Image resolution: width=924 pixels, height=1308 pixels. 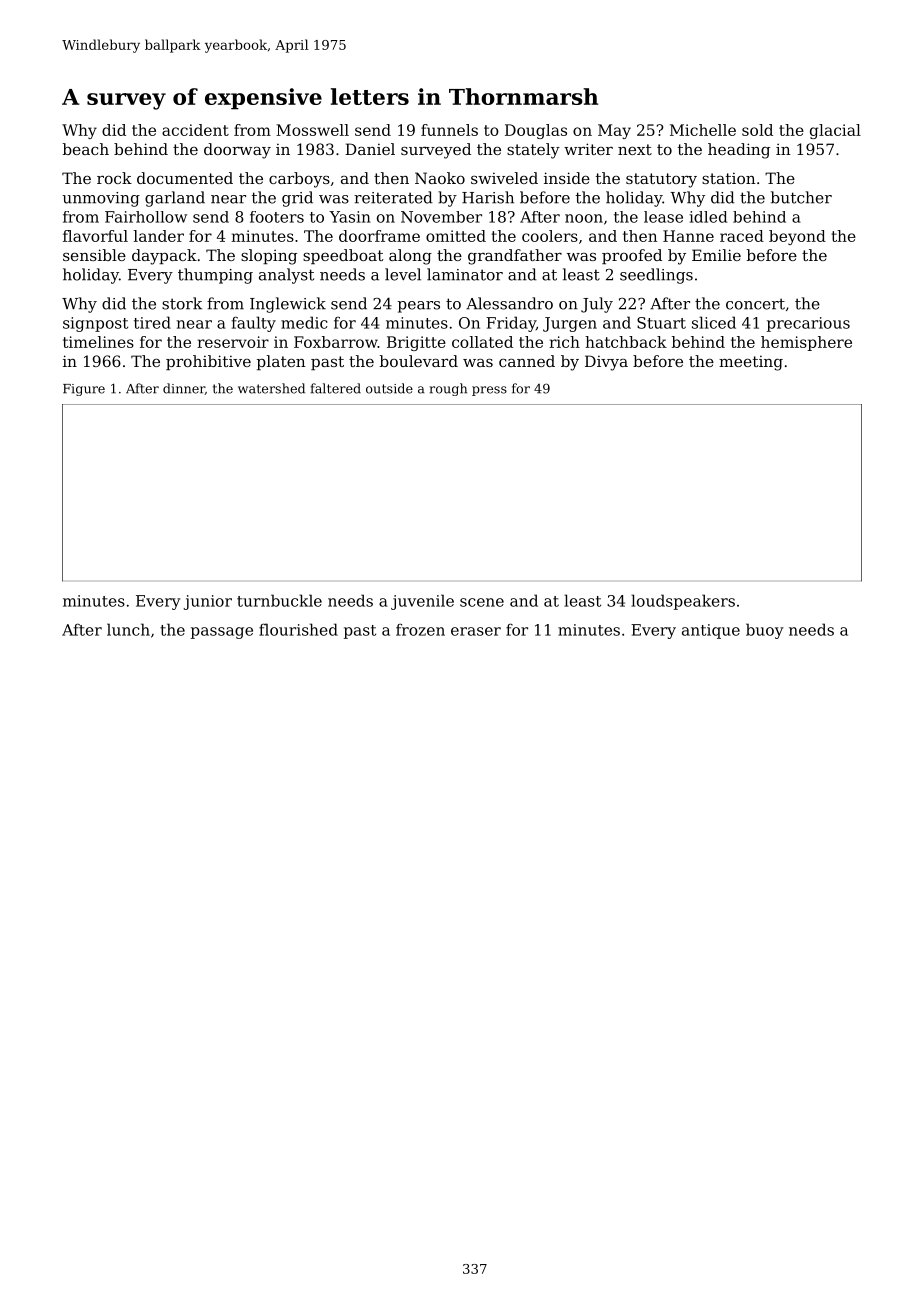 I want to click on swiveled, so click(x=504, y=178).
